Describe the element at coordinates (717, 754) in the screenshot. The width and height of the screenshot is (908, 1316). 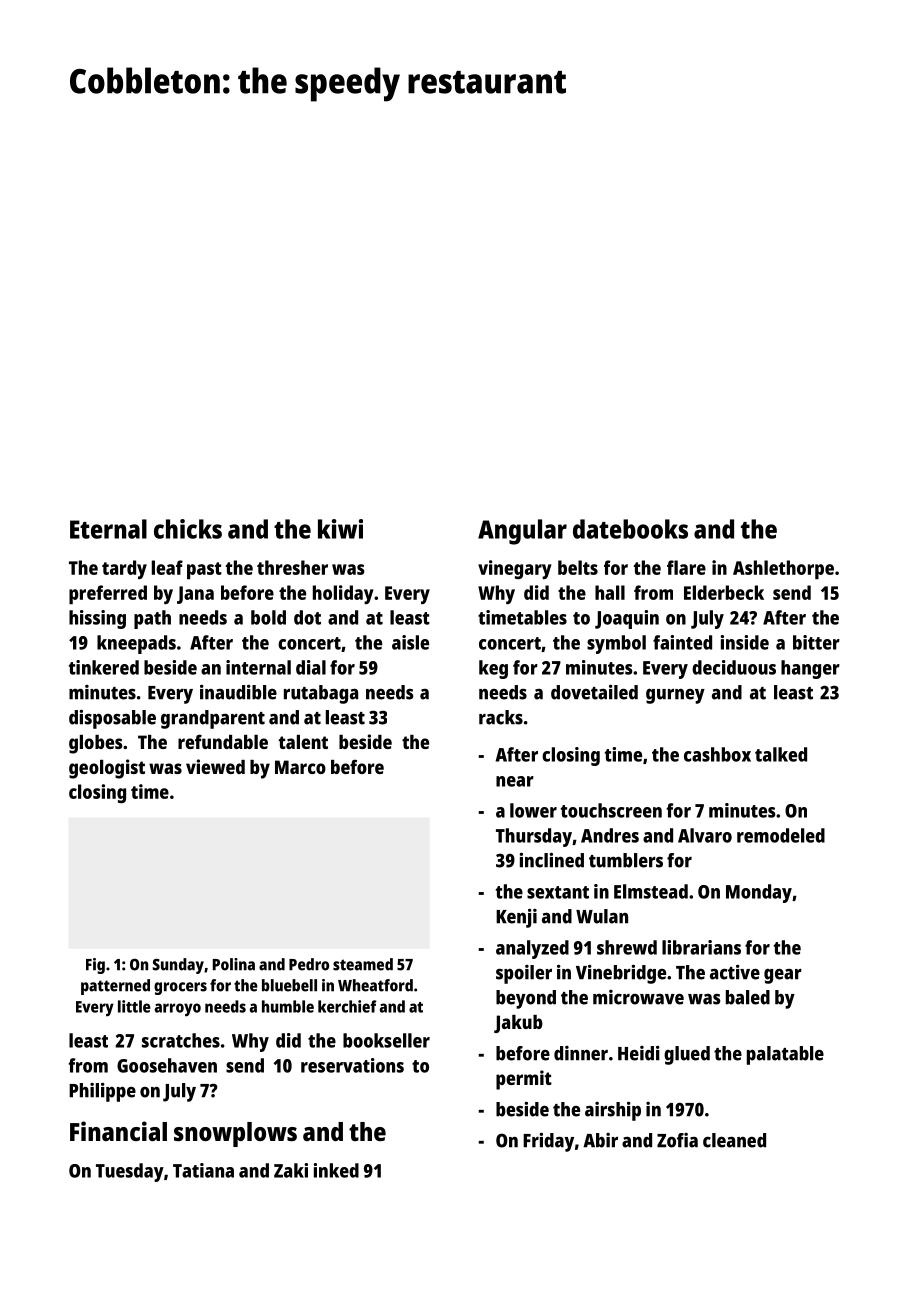
I see `cashbox` at that location.
